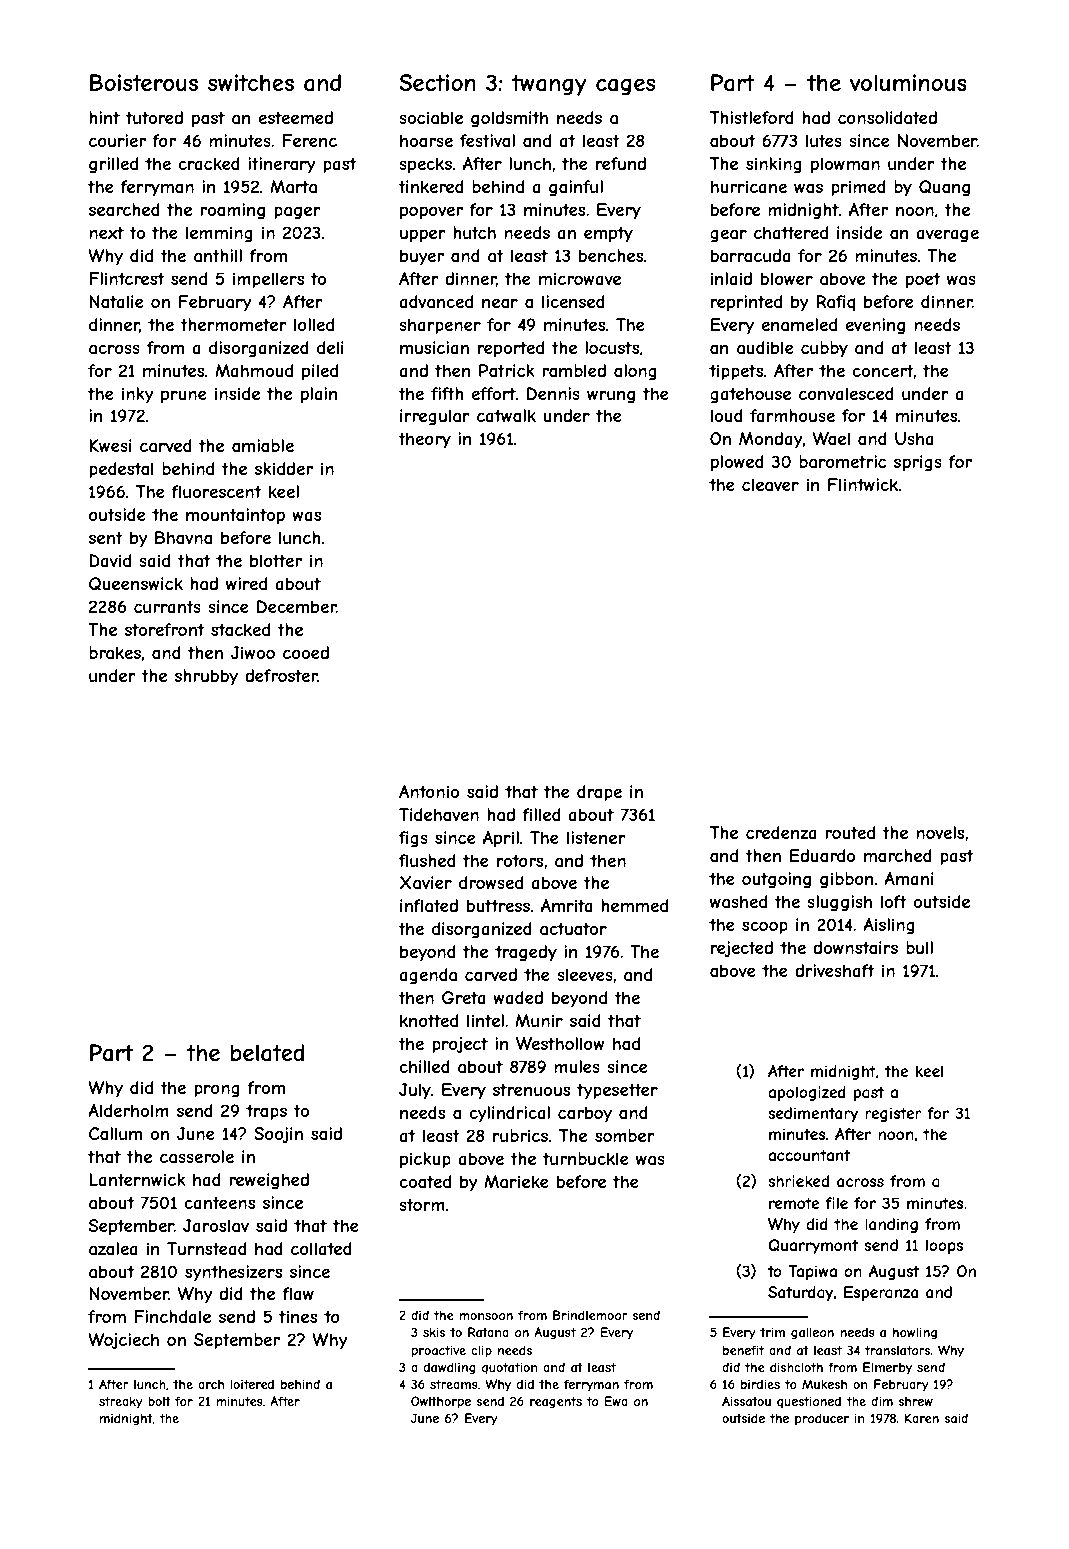 This page has height=1549, width=1069. Describe the element at coordinates (429, 905) in the page. I see `inflated` at that location.
